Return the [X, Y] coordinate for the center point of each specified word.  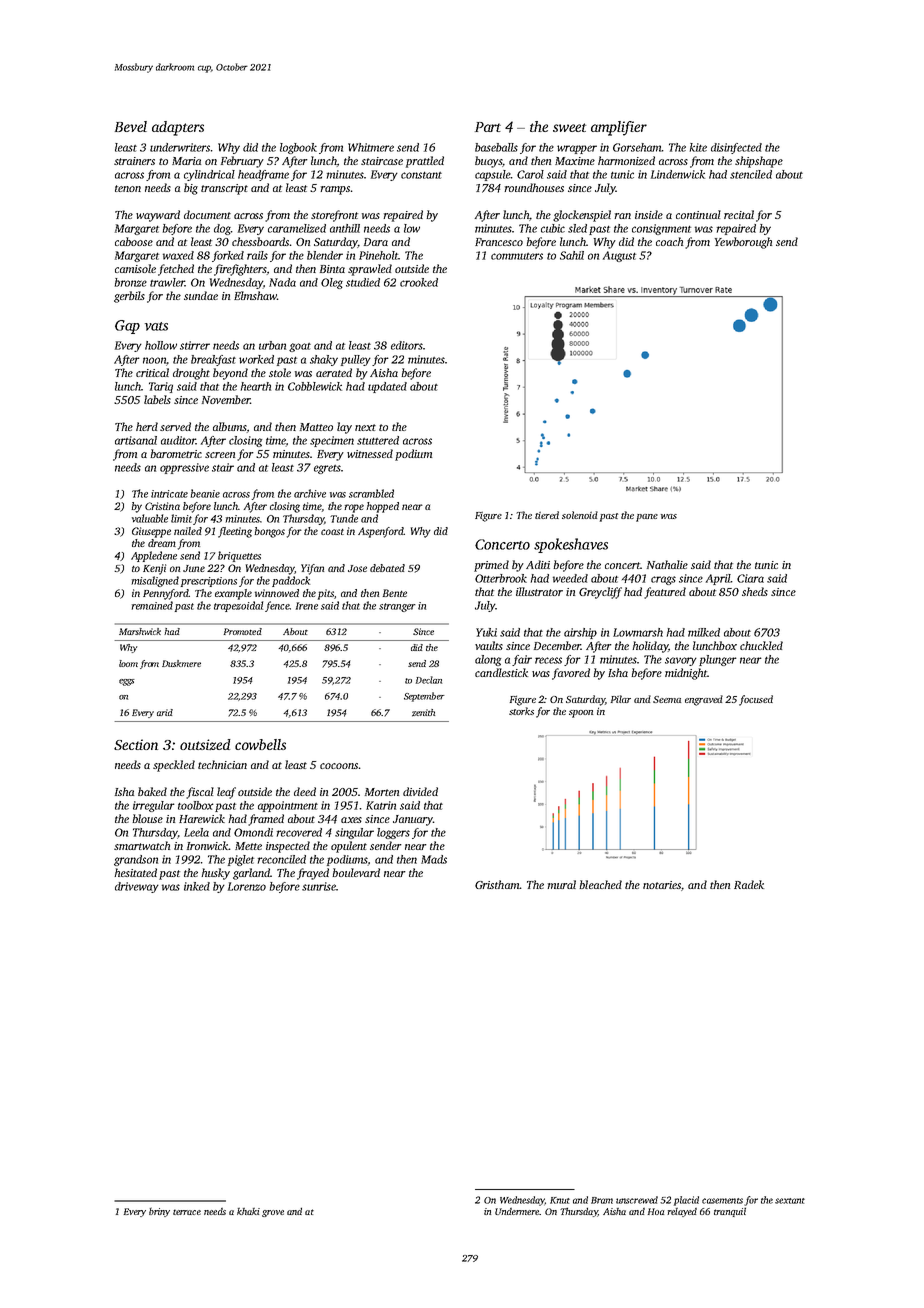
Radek [749, 884]
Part [488, 127]
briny [159, 1212]
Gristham [497, 884]
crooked [419, 282]
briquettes [239, 556]
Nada [282, 282]
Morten [382, 792]
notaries [662, 885]
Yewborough [743, 243]
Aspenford [381, 532]
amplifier [619, 128]
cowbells [260, 744]
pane [647, 518]
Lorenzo [247, 886]
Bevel [131, 126]
